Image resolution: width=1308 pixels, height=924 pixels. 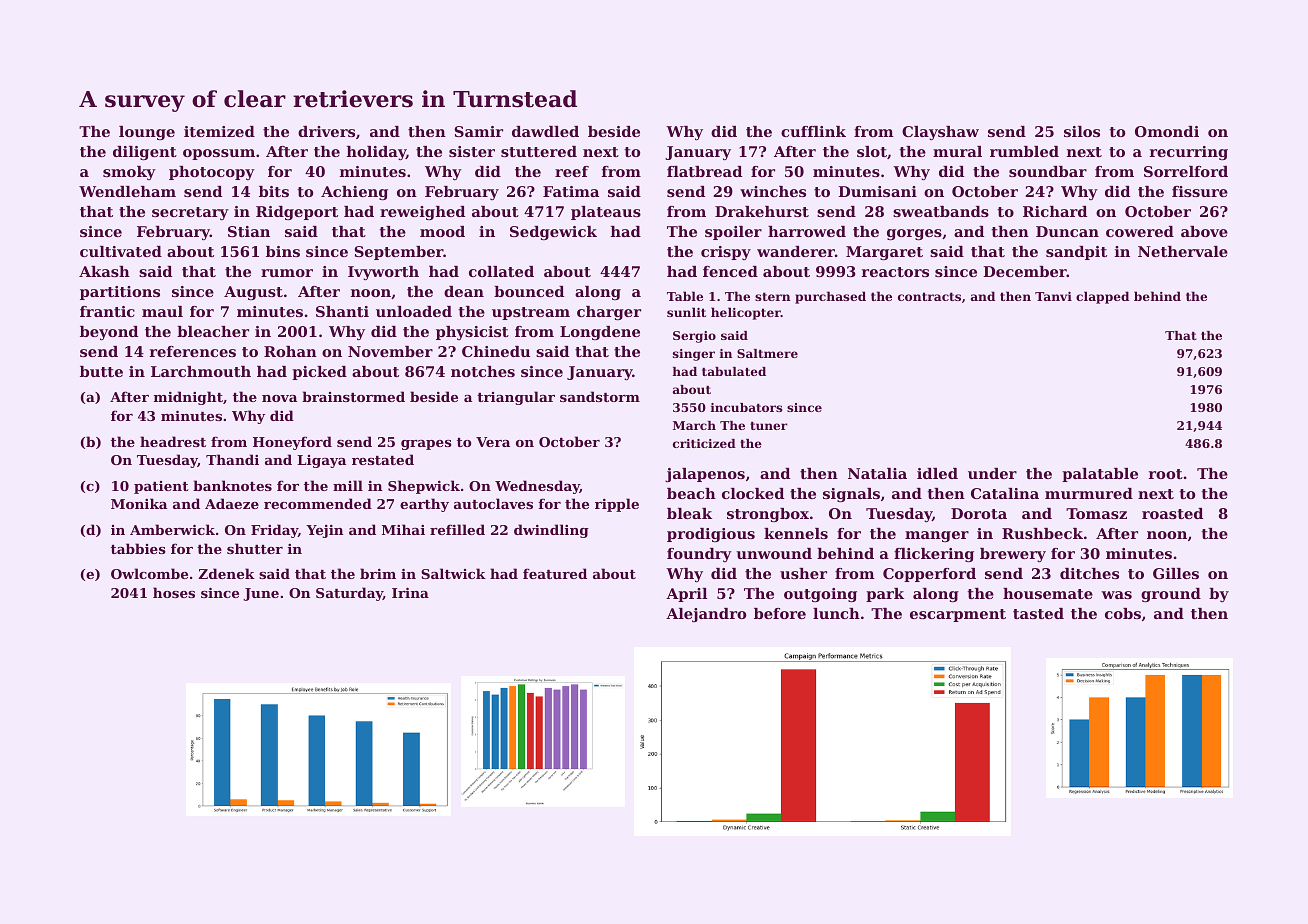 I want to click on cowered, so click(x=1140, y=231).
